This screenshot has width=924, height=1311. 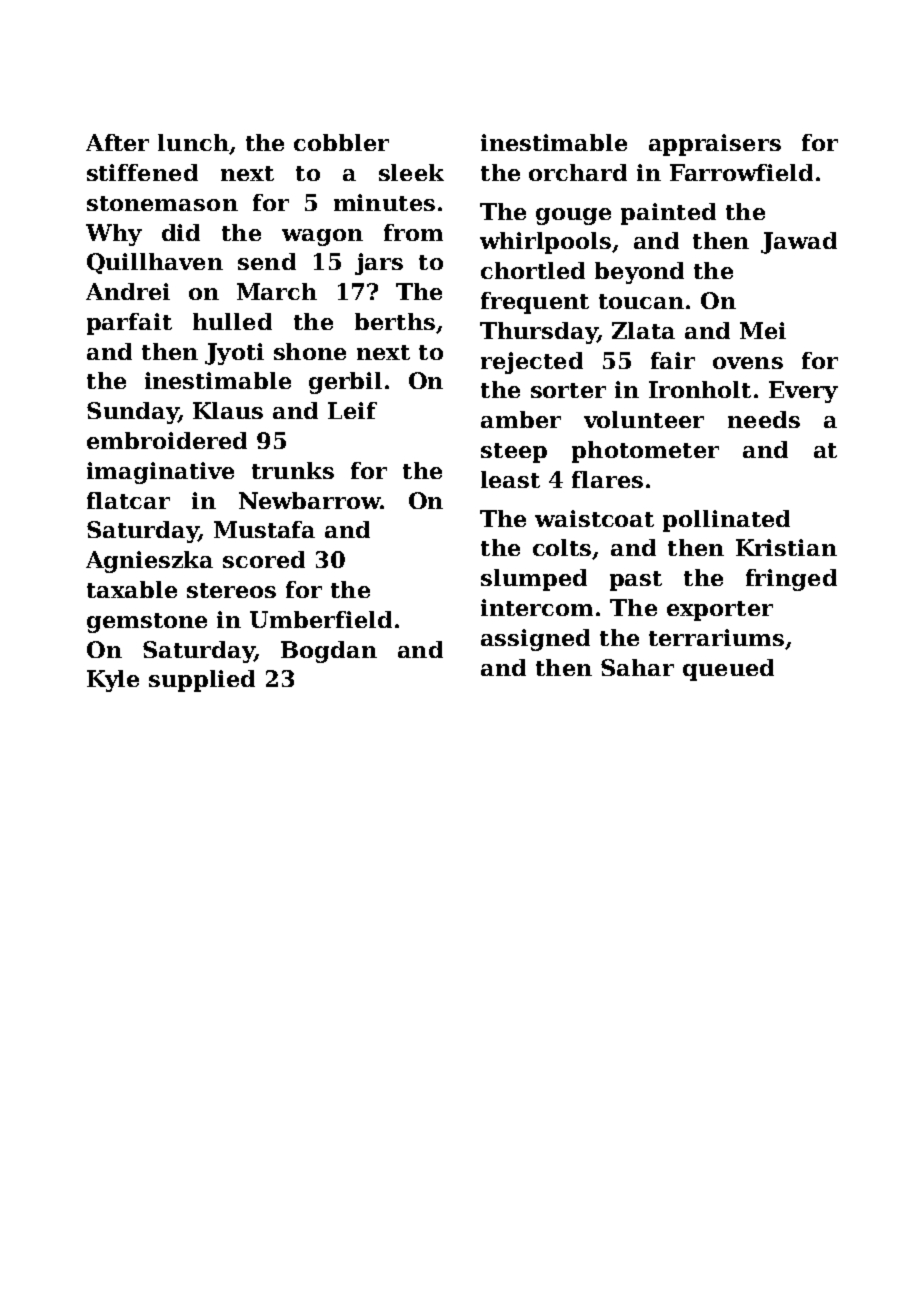 I want to click on After, so click(x=117, y=142).
